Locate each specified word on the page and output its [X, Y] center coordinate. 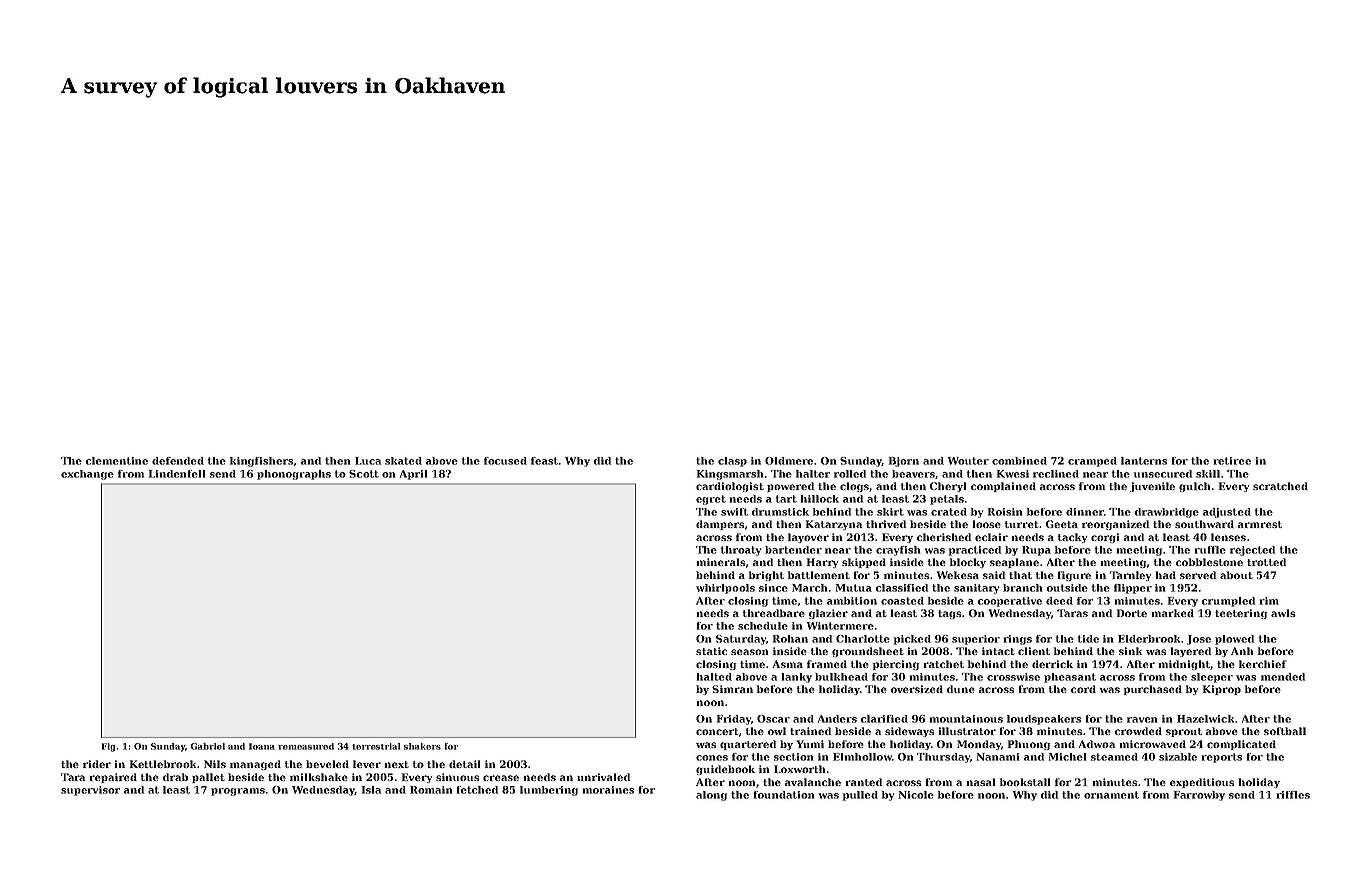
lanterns [1144, 461]
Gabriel [208, 746]
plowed [1234, 640]
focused [505, 461]
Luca [368, 461]
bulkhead [841, 677]
